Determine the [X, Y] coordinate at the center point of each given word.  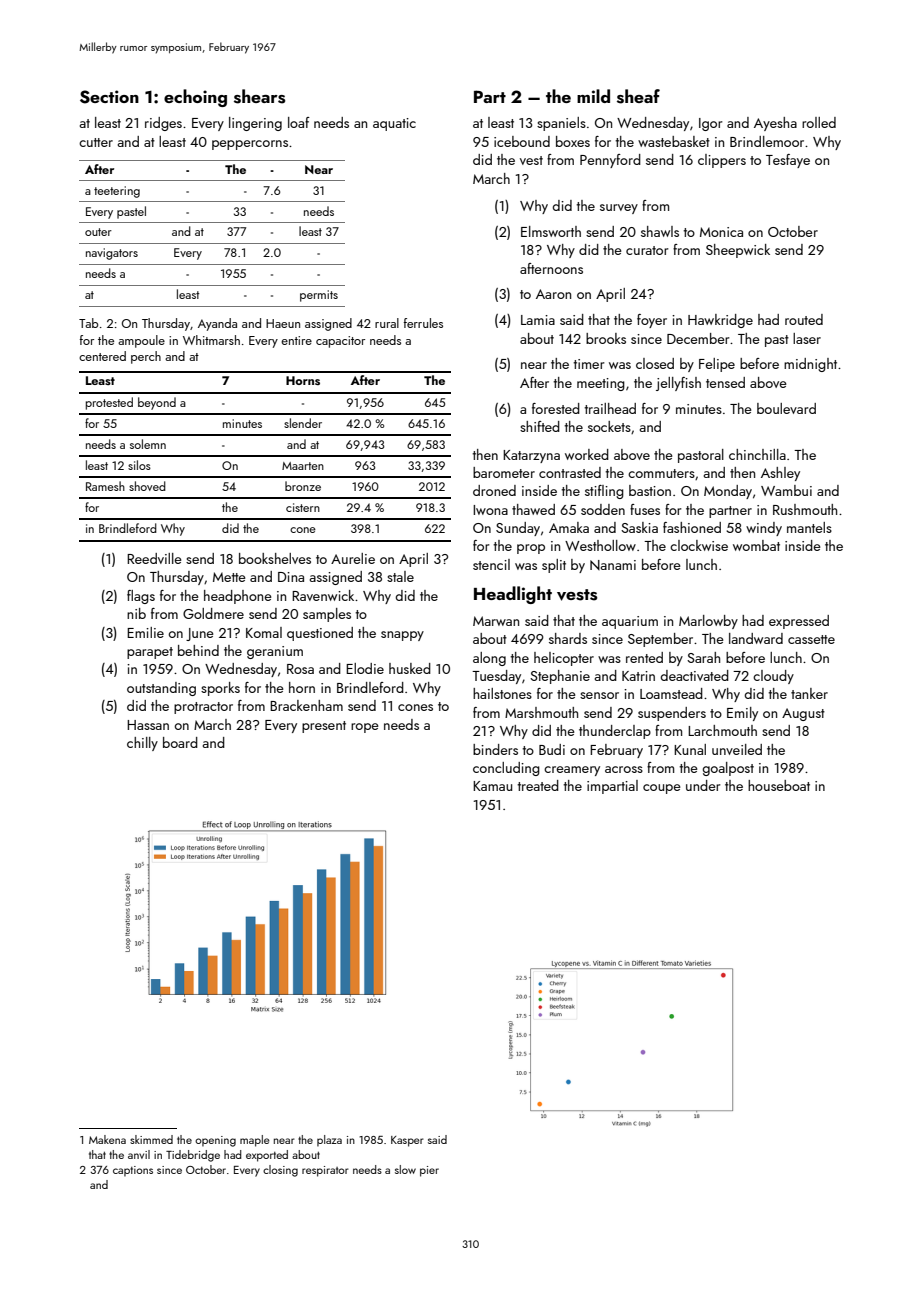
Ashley [780, 474]
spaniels [561, 124]
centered [102, 356]
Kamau [492, 786]
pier [429, 1171]
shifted [540, 426]
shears [259, 96]
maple [255, 1141]
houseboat [779, 785]
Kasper [407, 1141]
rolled [819, 122]
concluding [506, 769]
